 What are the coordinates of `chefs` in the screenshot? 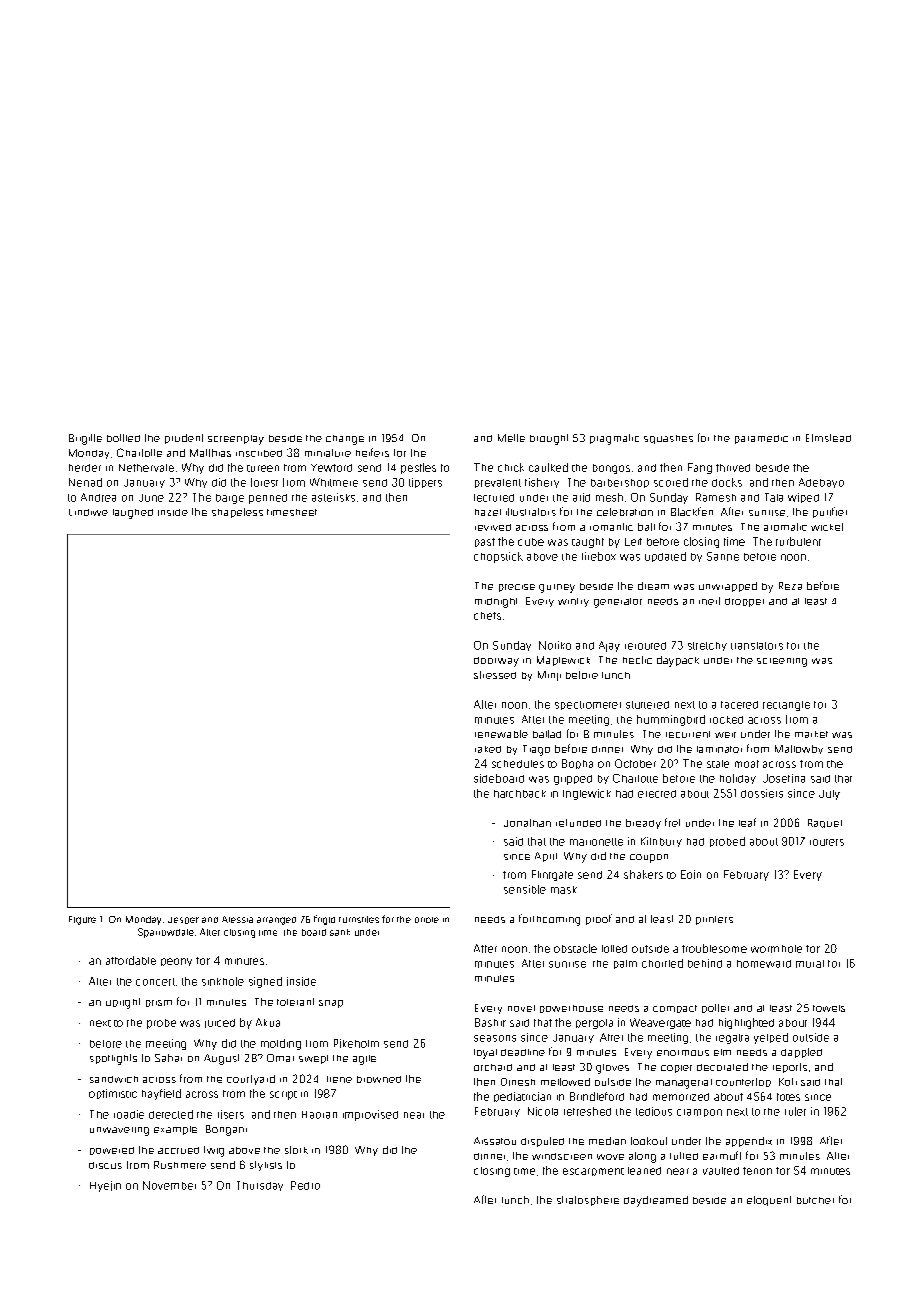 It's located at (487, 616).
